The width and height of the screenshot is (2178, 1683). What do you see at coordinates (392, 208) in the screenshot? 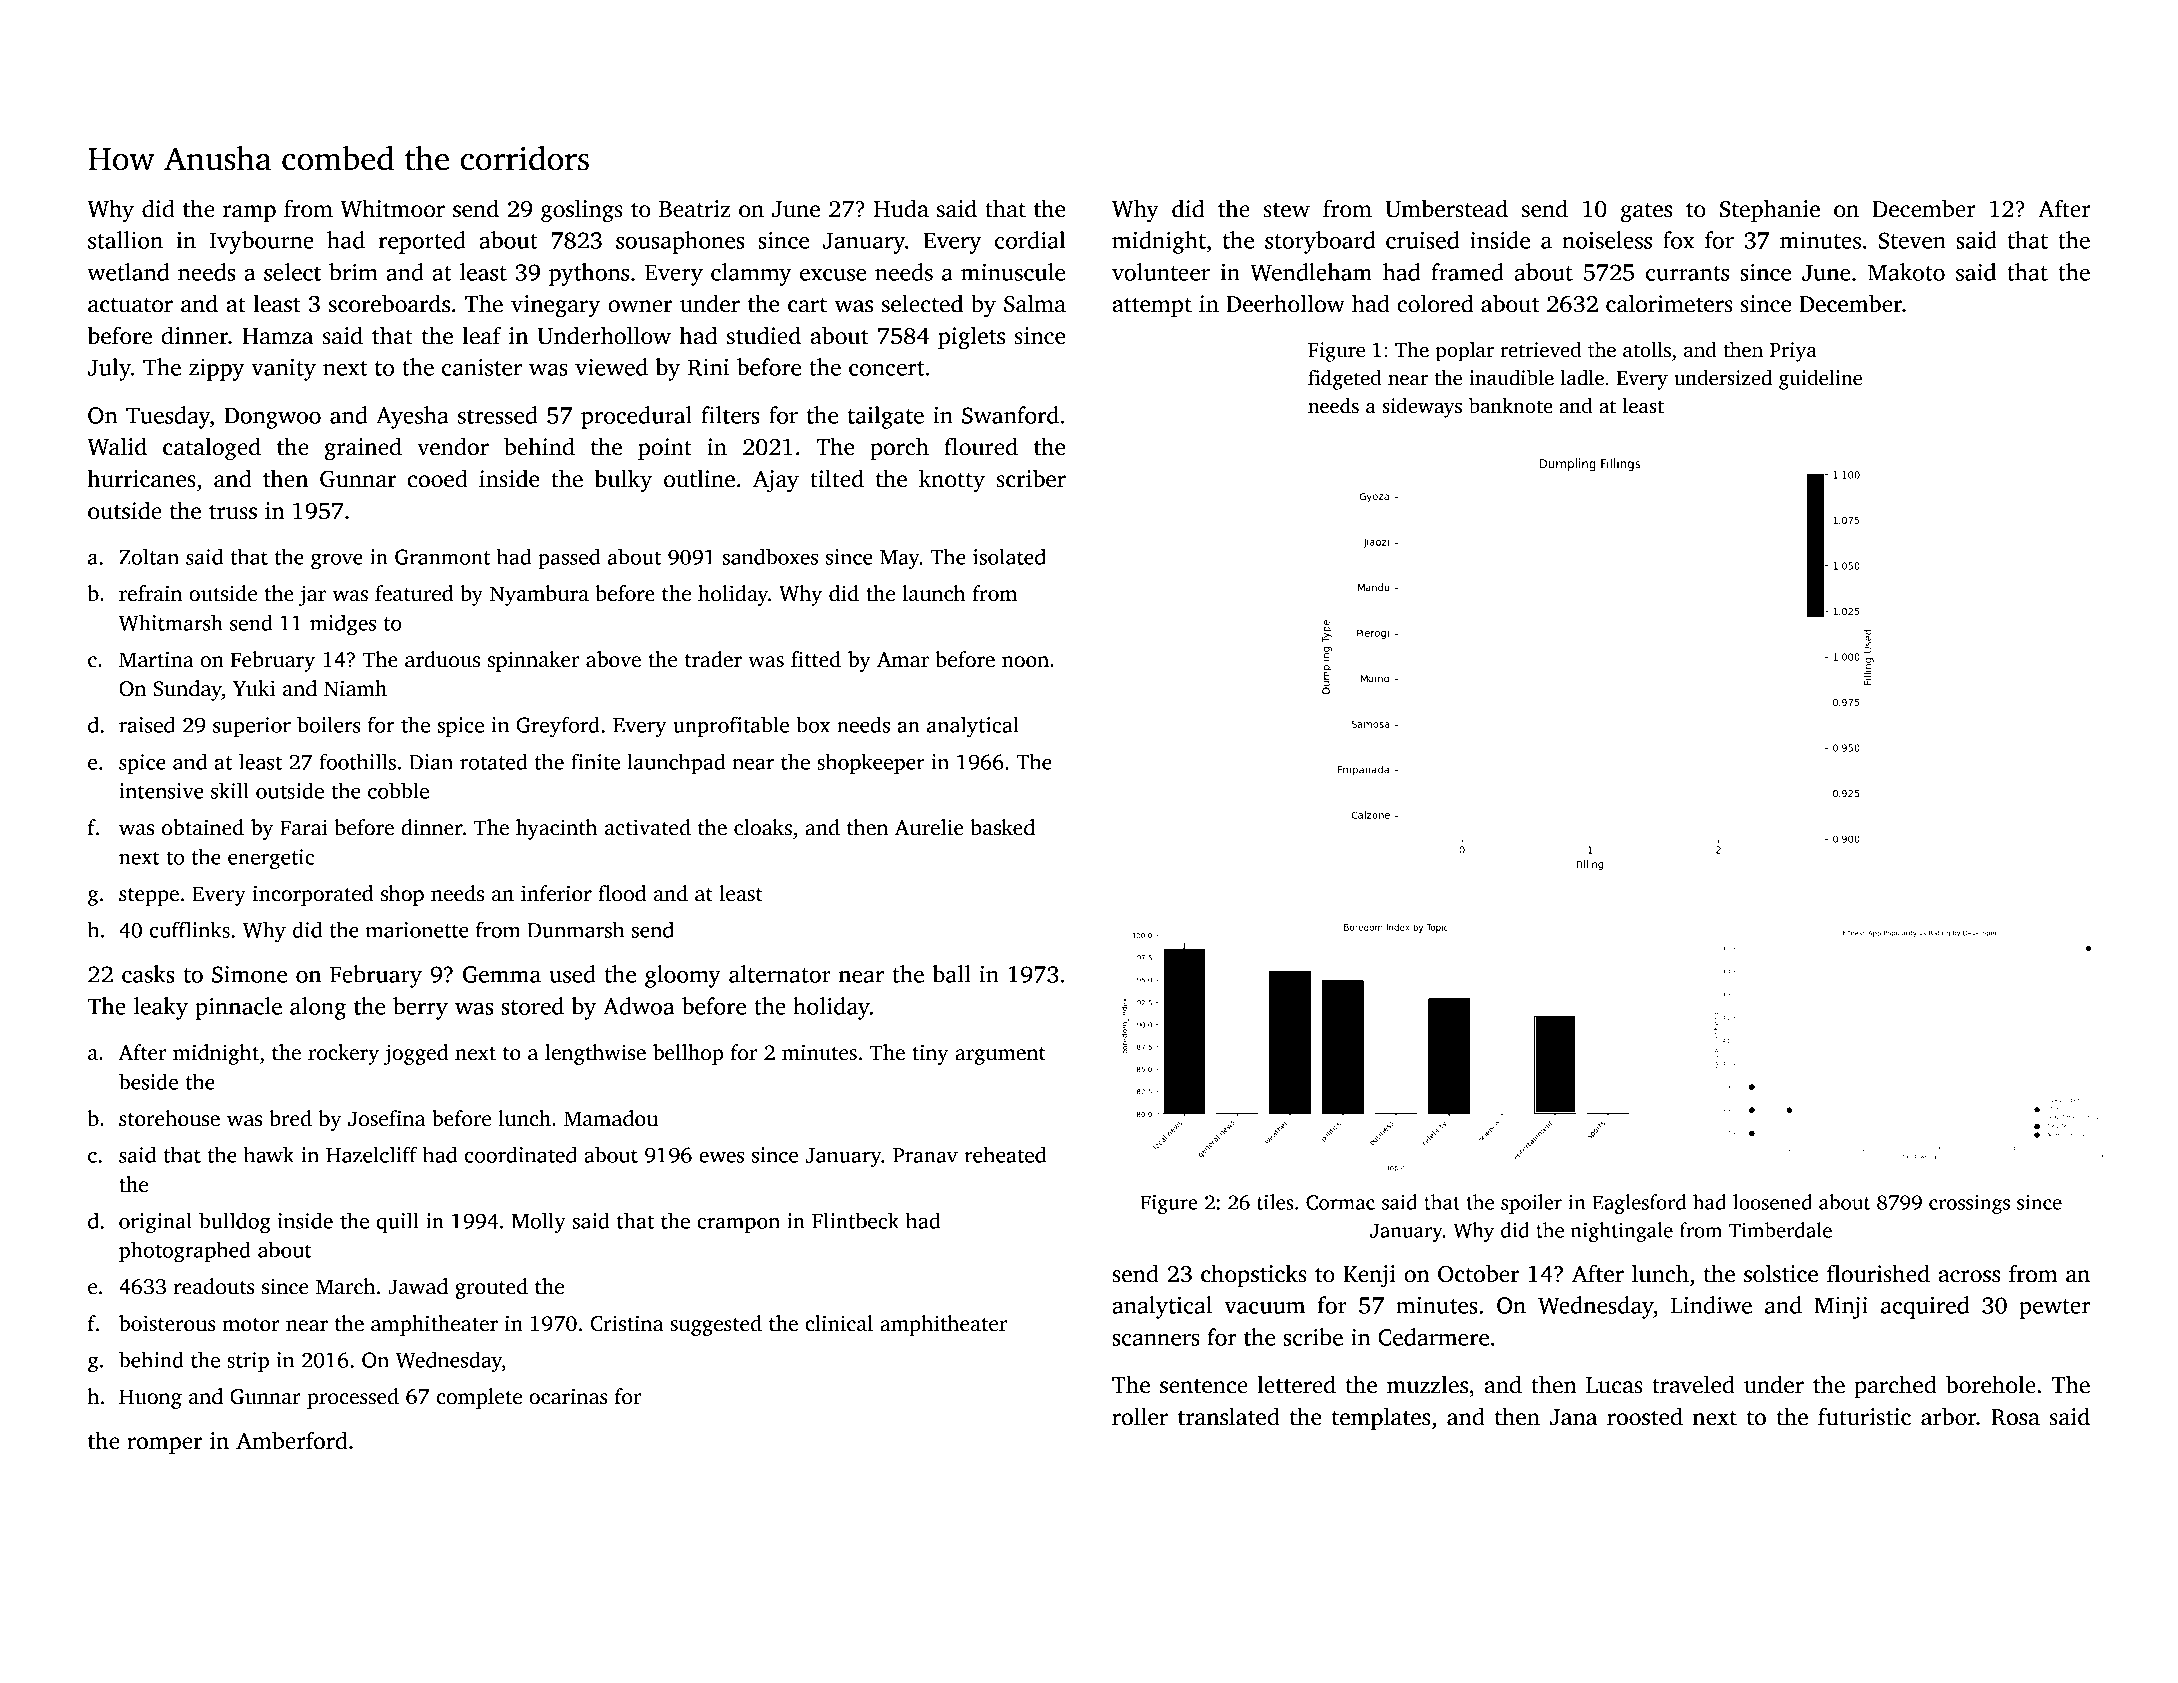
I see `Whitmoor` at bounding box center [392, 208].
